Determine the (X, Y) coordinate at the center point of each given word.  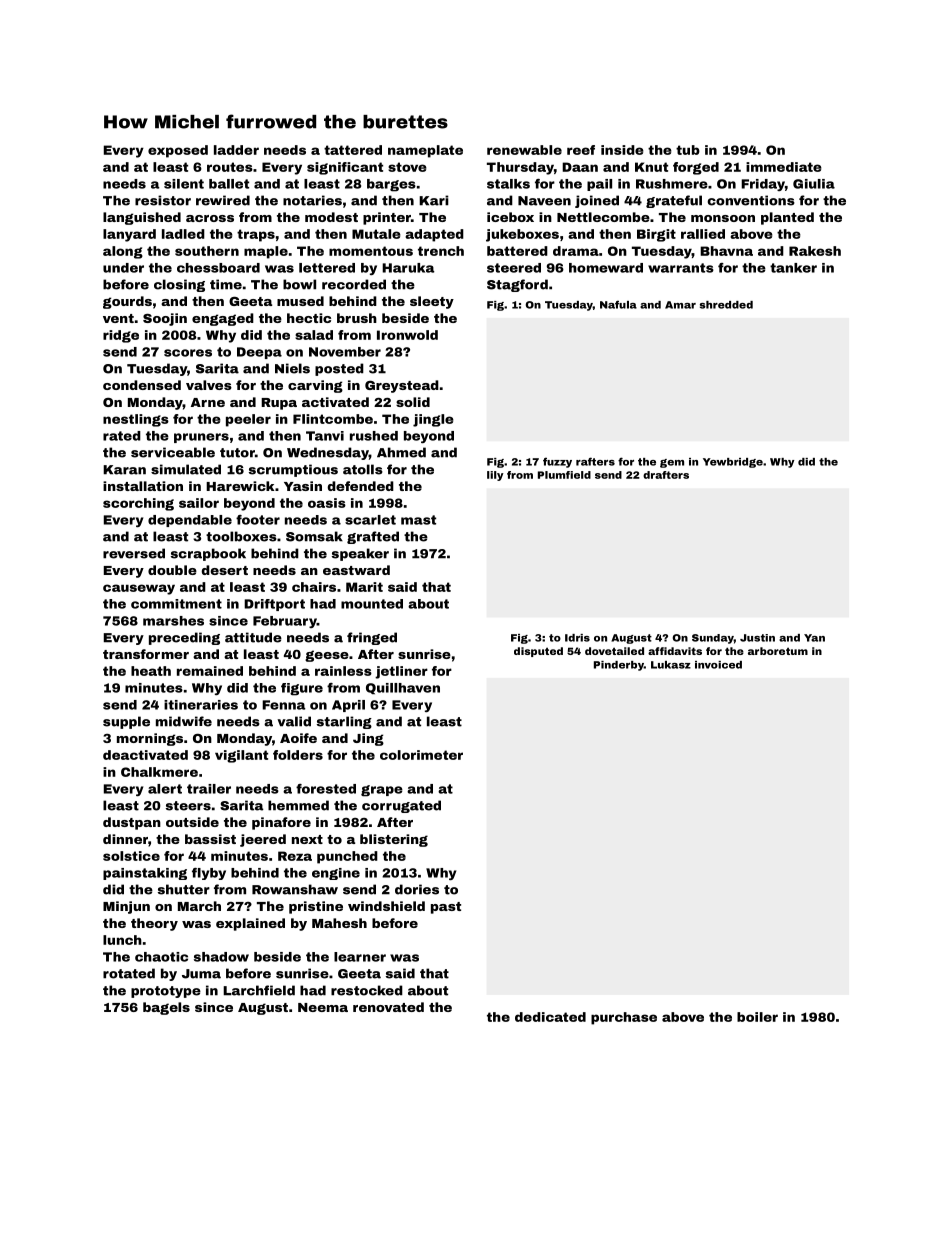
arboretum (778, 651)
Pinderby (619, 666)
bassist (210, 839)
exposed (178, 151)
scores (188, 353)
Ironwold (407, 335)
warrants (681, 268)
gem (672, 463)
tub (688, 150)
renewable (524, 150)
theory (154, 924)
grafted (373, 537)
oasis (327, 503)
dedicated (550, 1017)
